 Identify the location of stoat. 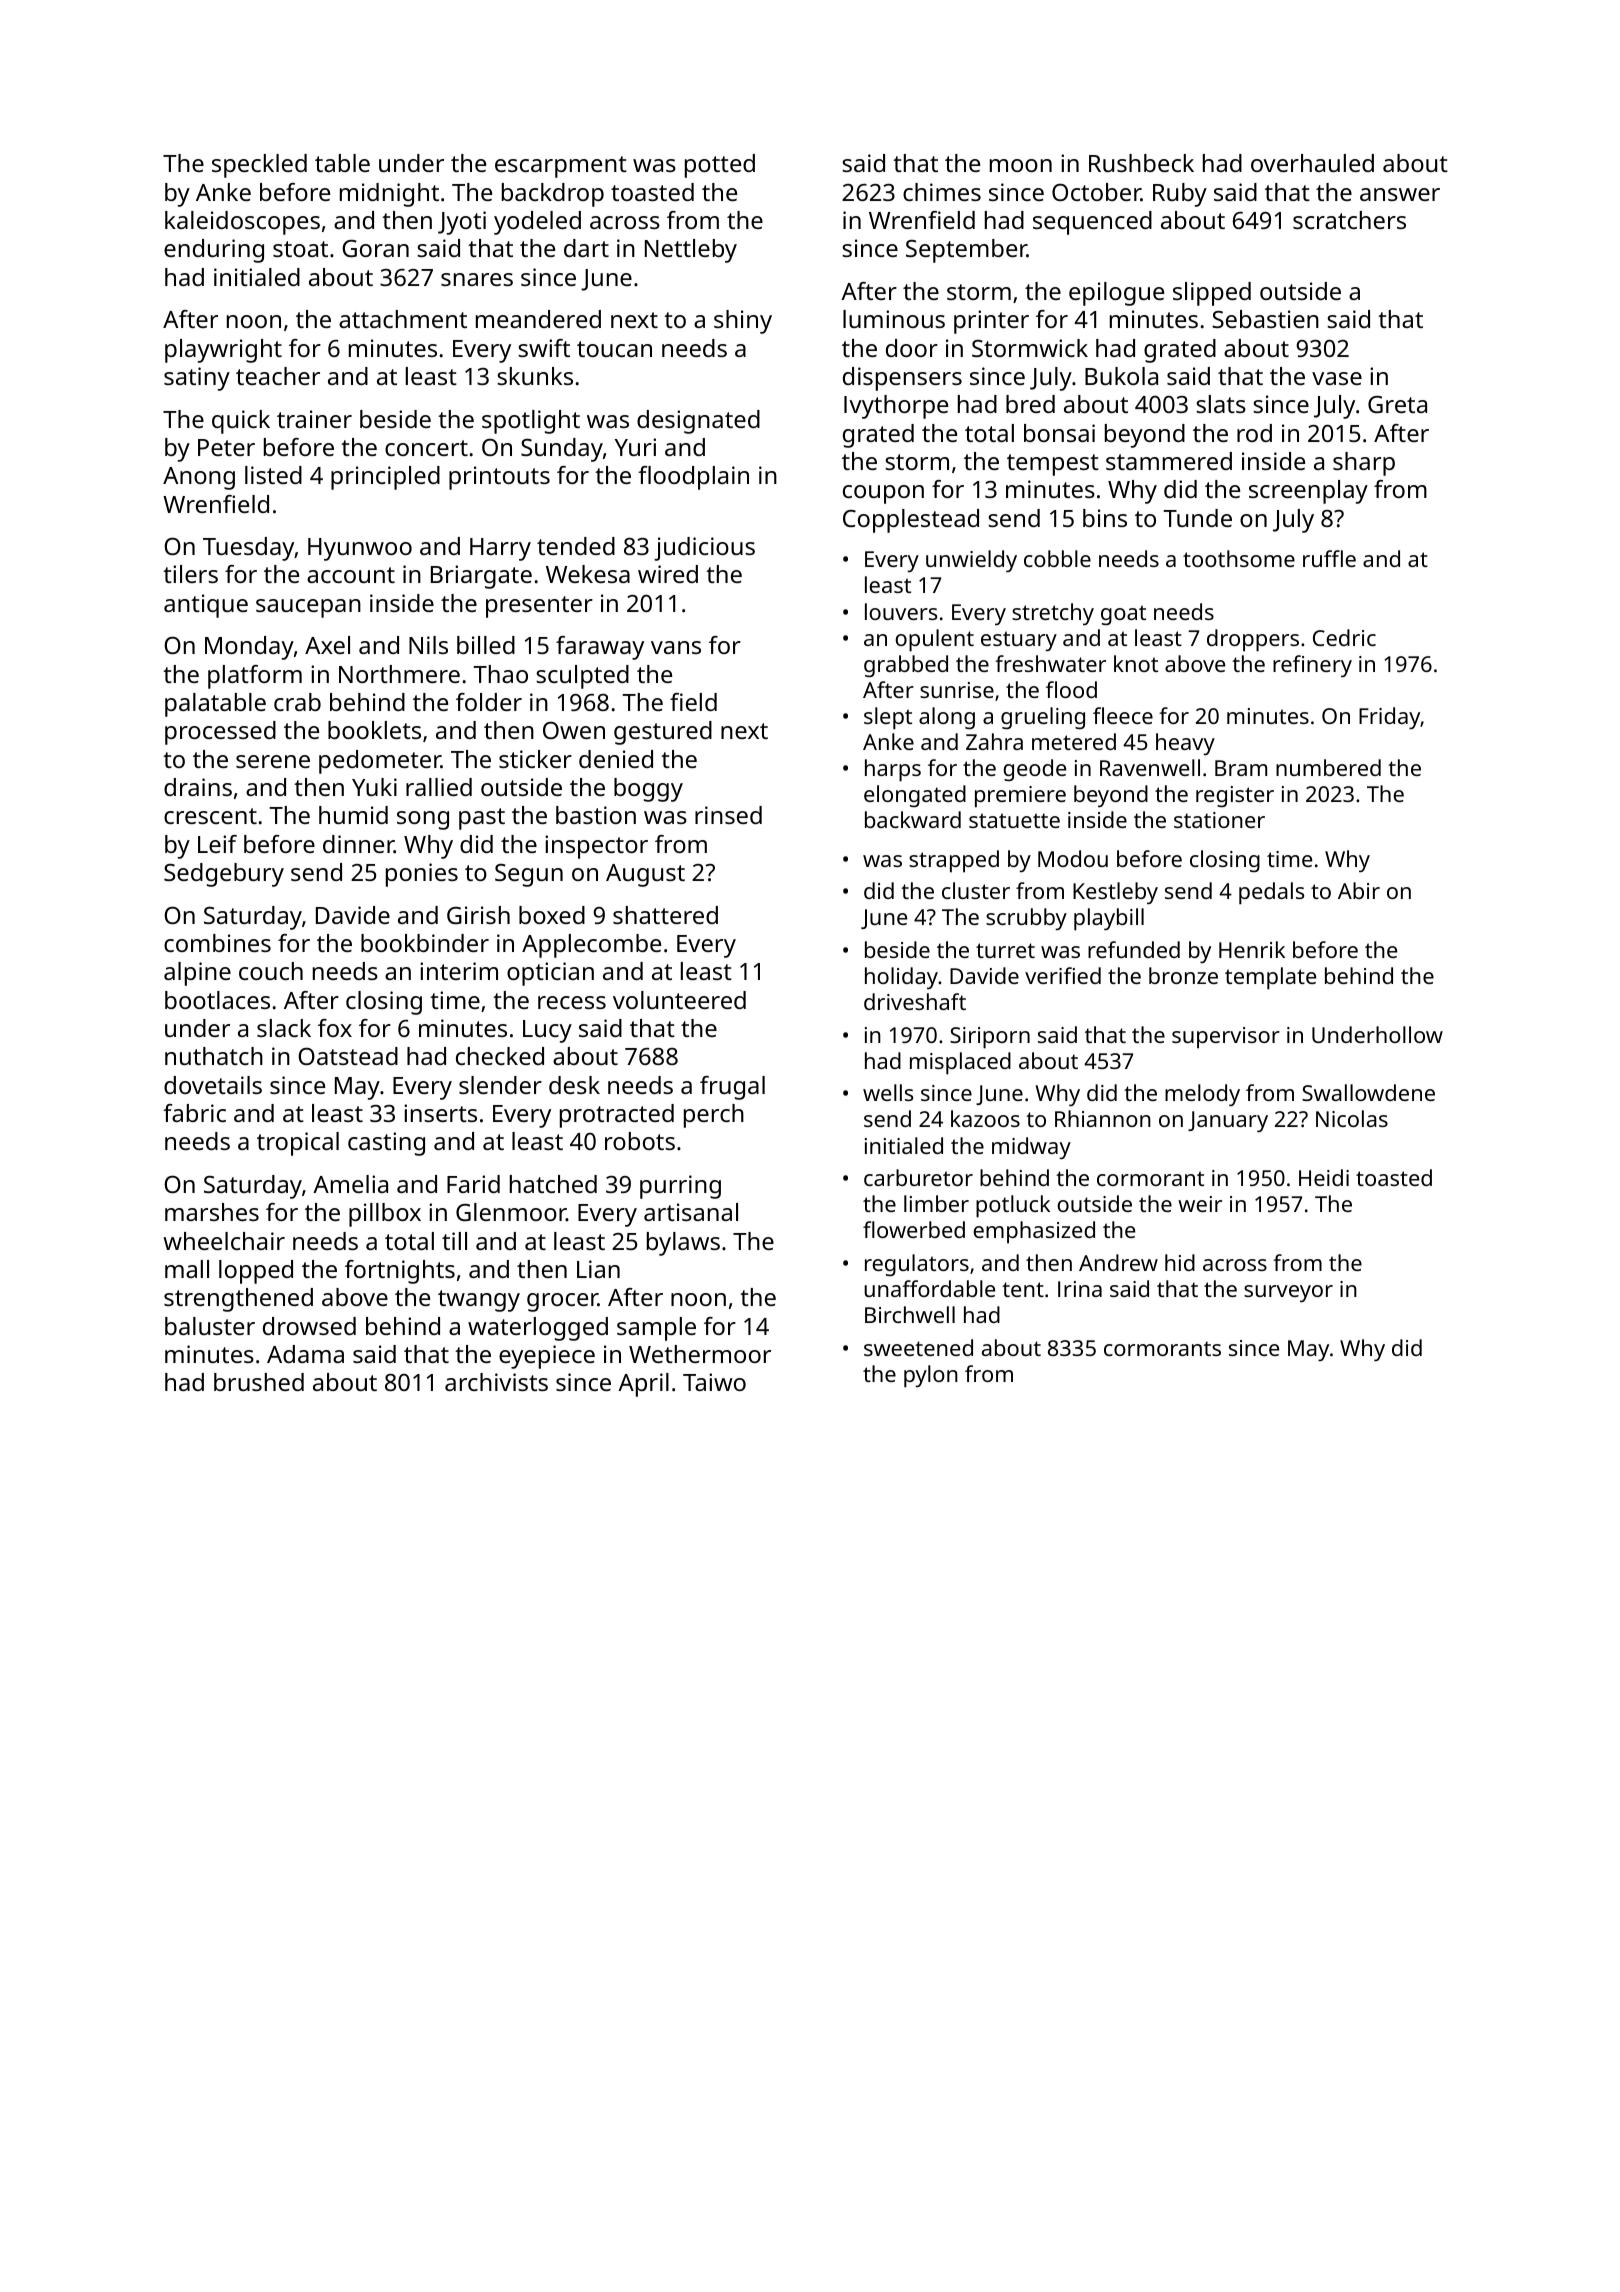
(300, 249).
